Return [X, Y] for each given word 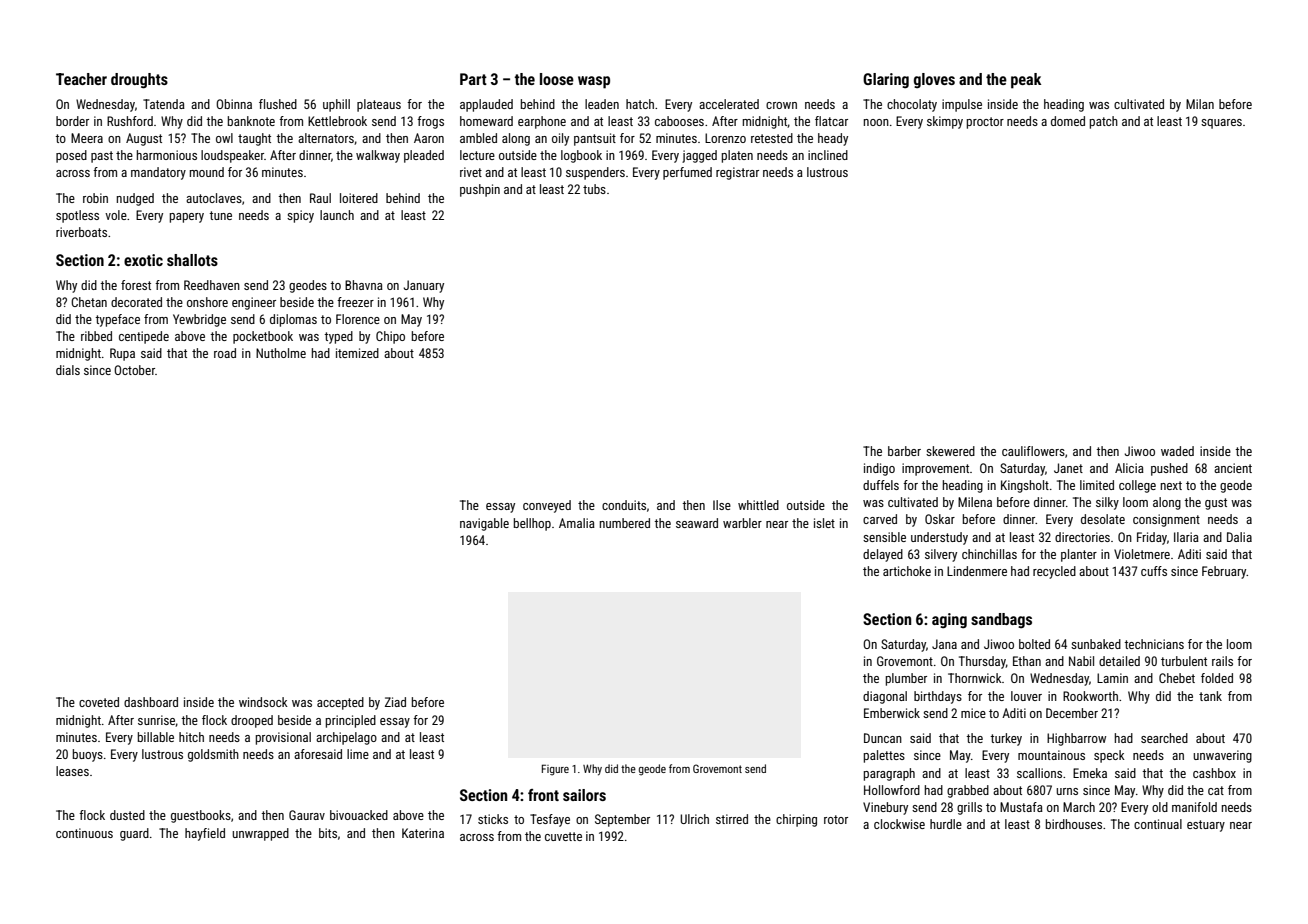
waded [1177, 451]
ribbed [96, 336]
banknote [251, 121]
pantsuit [595, 139]
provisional [283, 738]
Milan [1200, 104]
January [424, 286]
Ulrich [694, 819]
